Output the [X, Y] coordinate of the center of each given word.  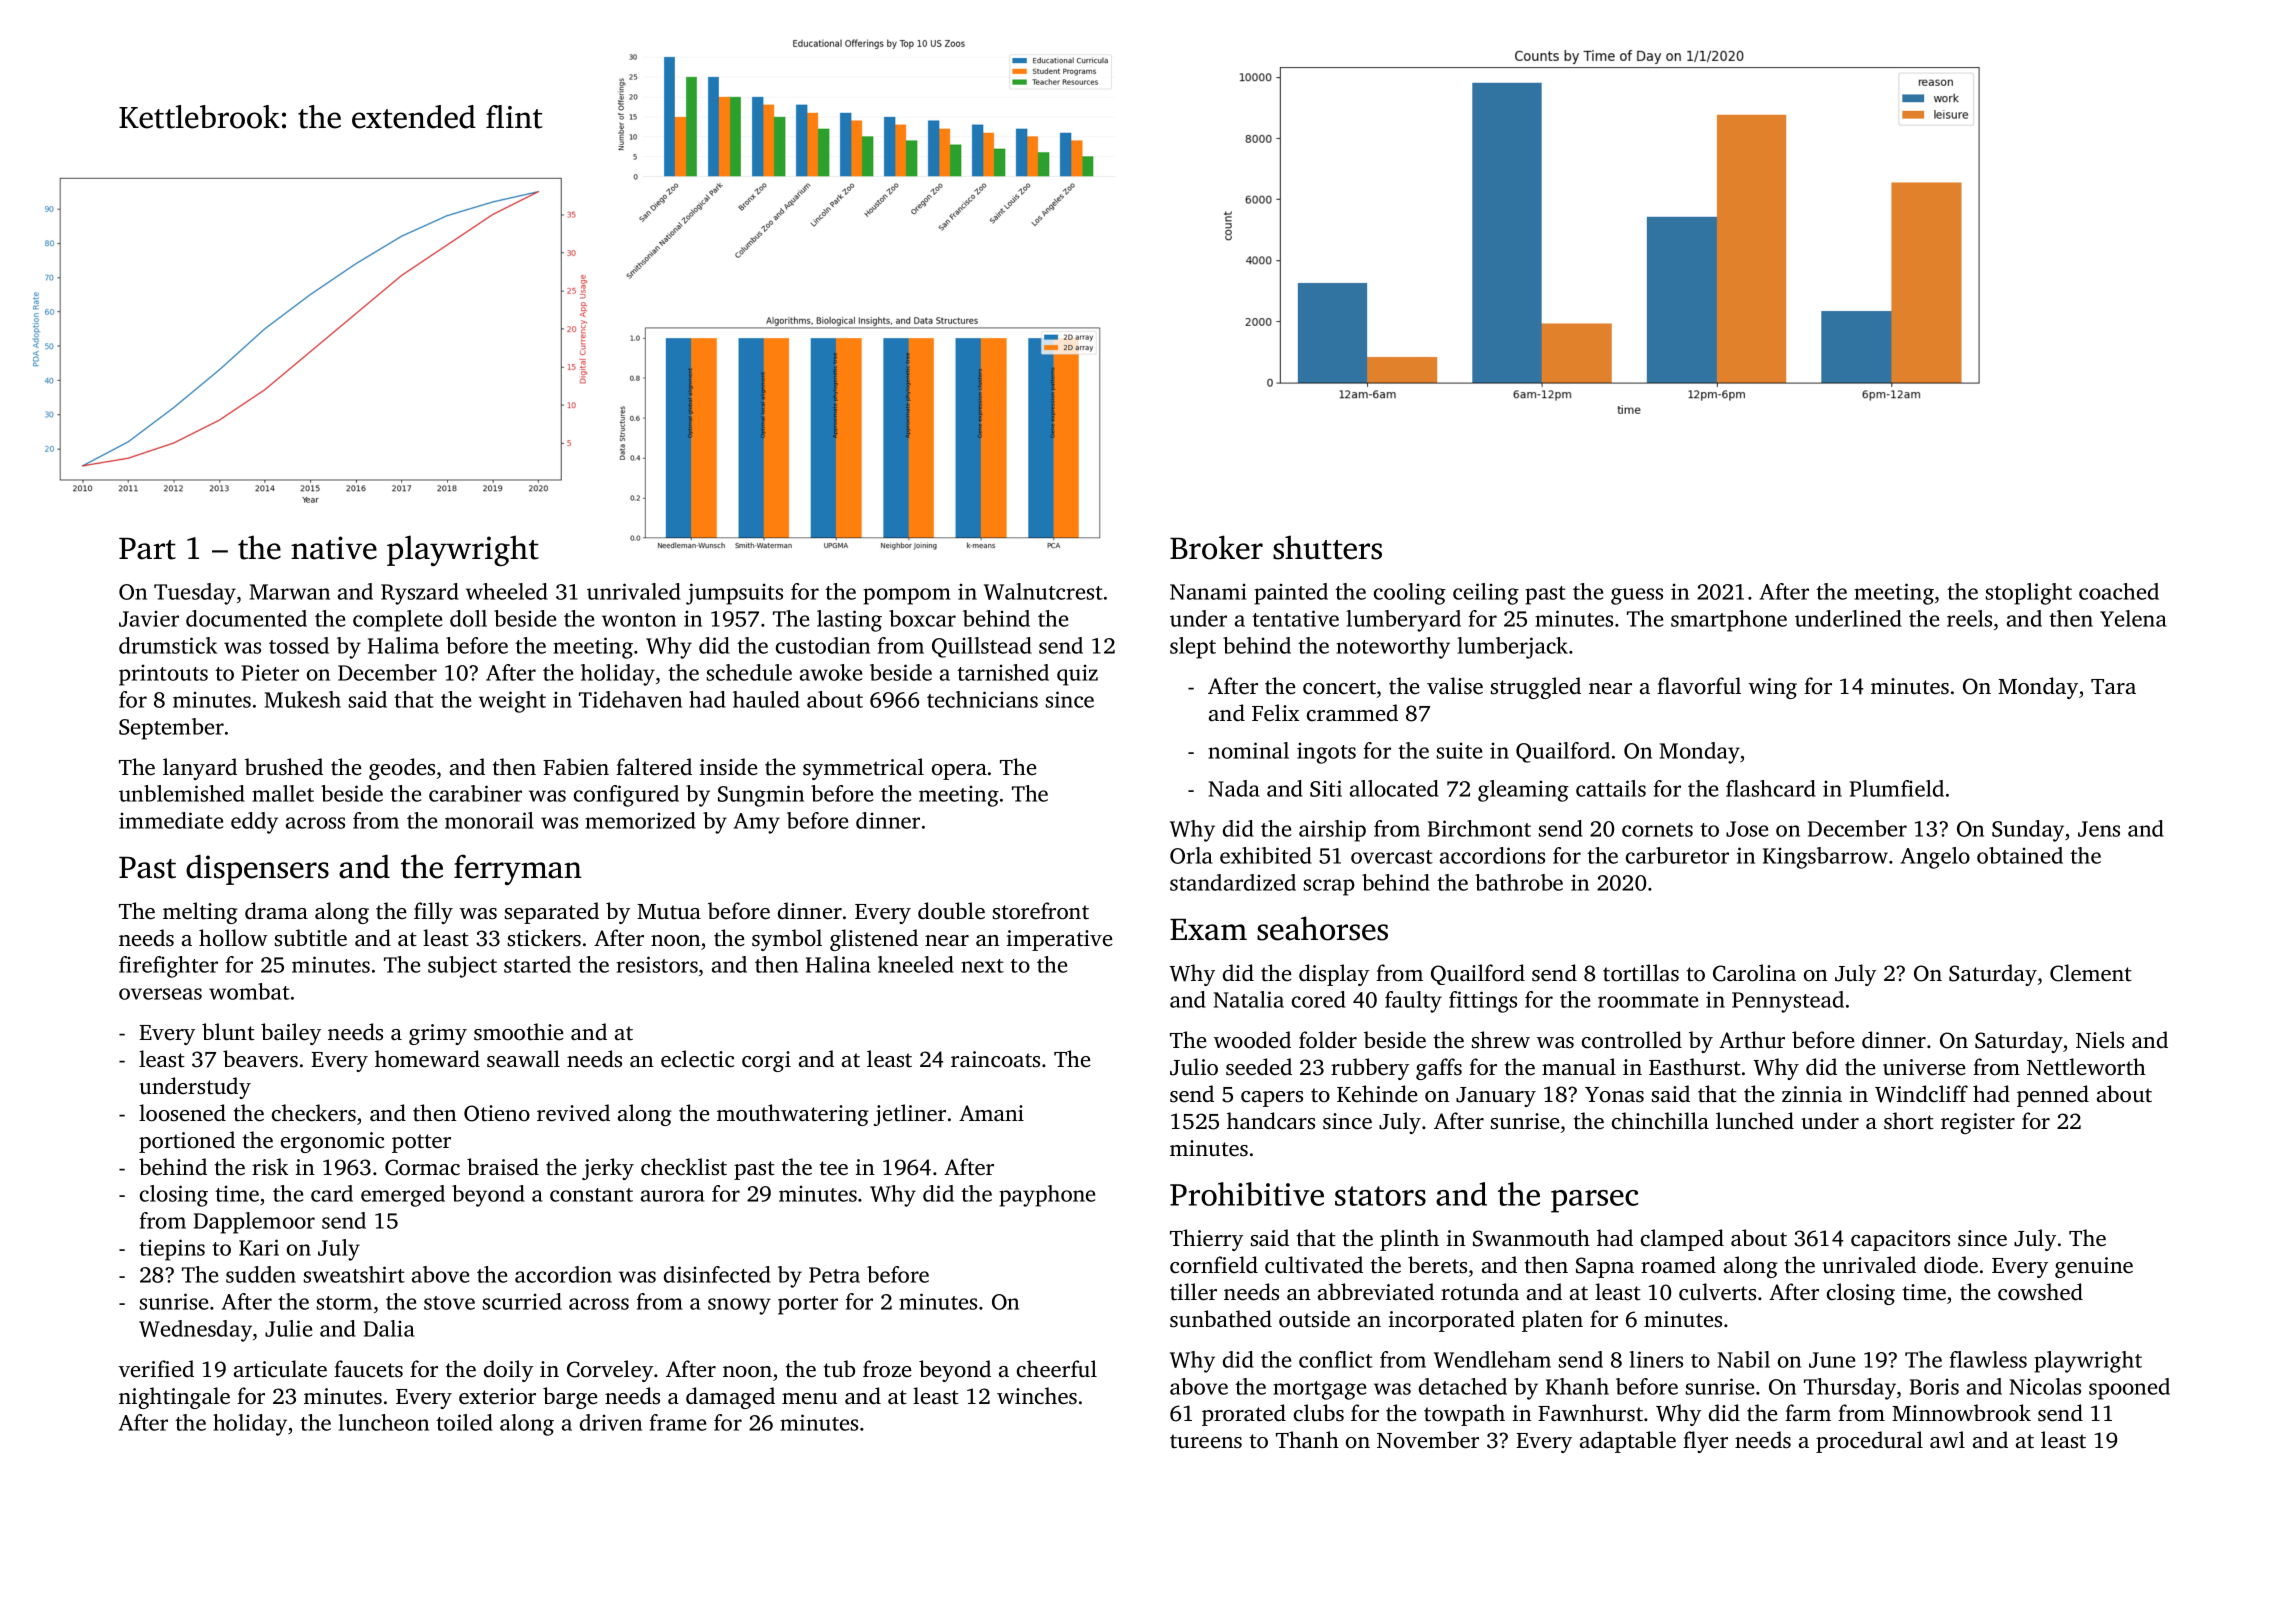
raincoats [995, 1059]
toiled [464, 1422]
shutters [1327, 547]
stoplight [2029, 594]
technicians [982, 699]
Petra [834, 1275]
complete [397, 621]
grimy [438, 1034]
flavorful [1699, 686]
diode [1951, 1265]
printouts [163, 675]
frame [678, 1422]
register [1978, 1123]
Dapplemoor [254, 1223]
